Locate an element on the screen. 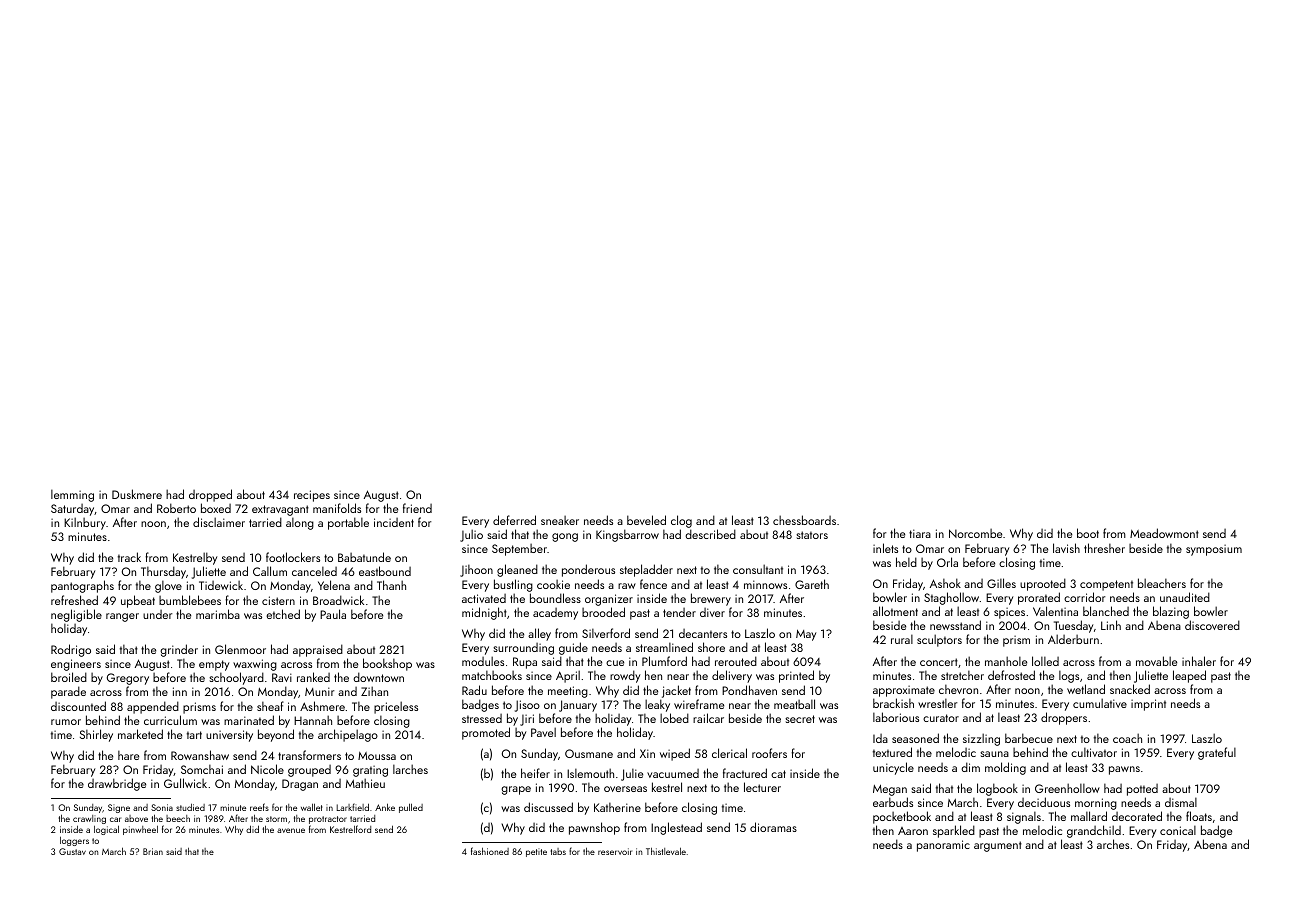 The height and width of the screenshot is (924, 1308). Duskmere is located at coordinates (137, 494).
